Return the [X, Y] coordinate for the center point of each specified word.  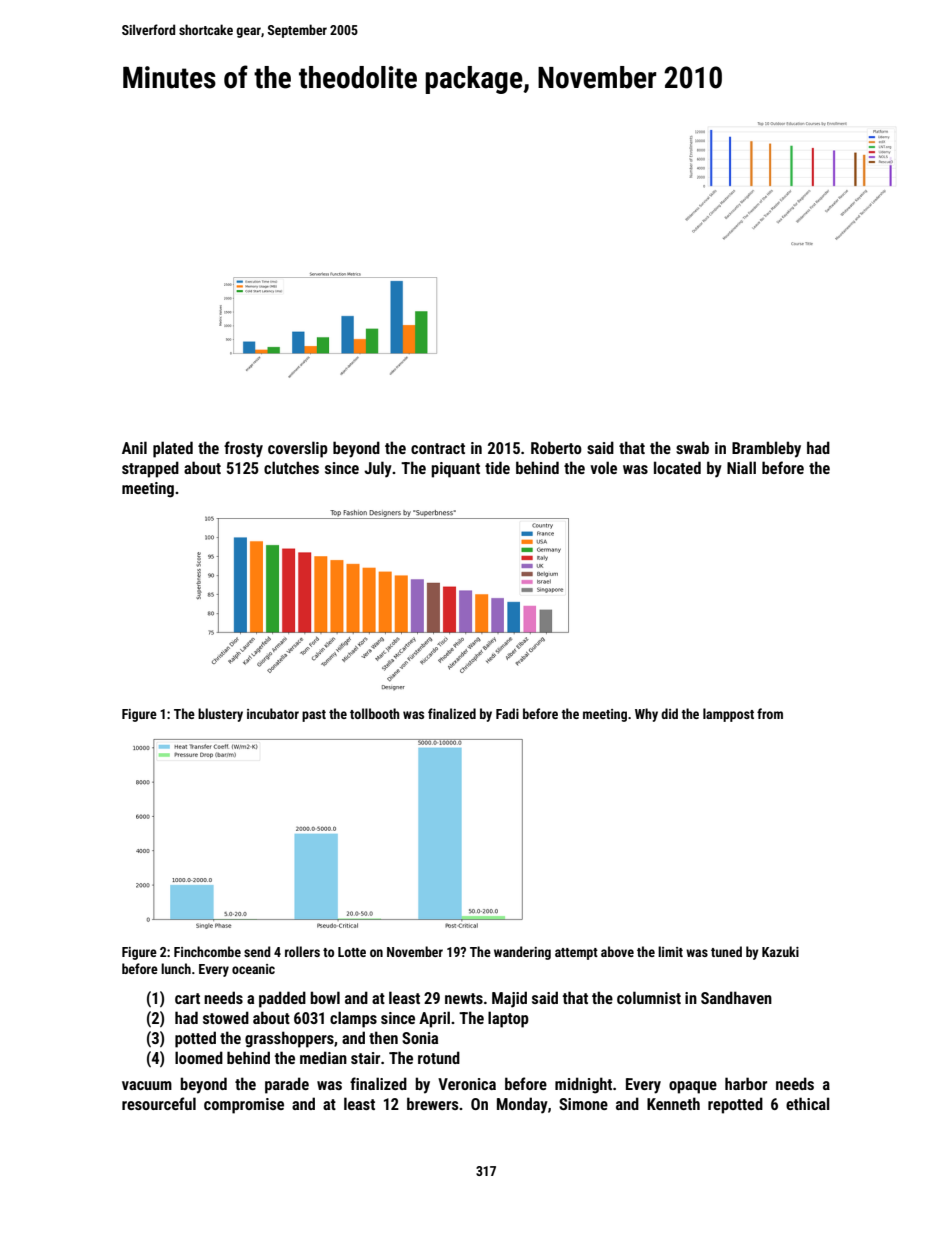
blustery [220, 715]
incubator [273, 713]
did [669, 713]
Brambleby [766, 449]
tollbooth [374, 713]
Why [646, 715]
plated [173, 449]
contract [438, 448]
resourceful [159, 1103]
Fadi [507, 713]
